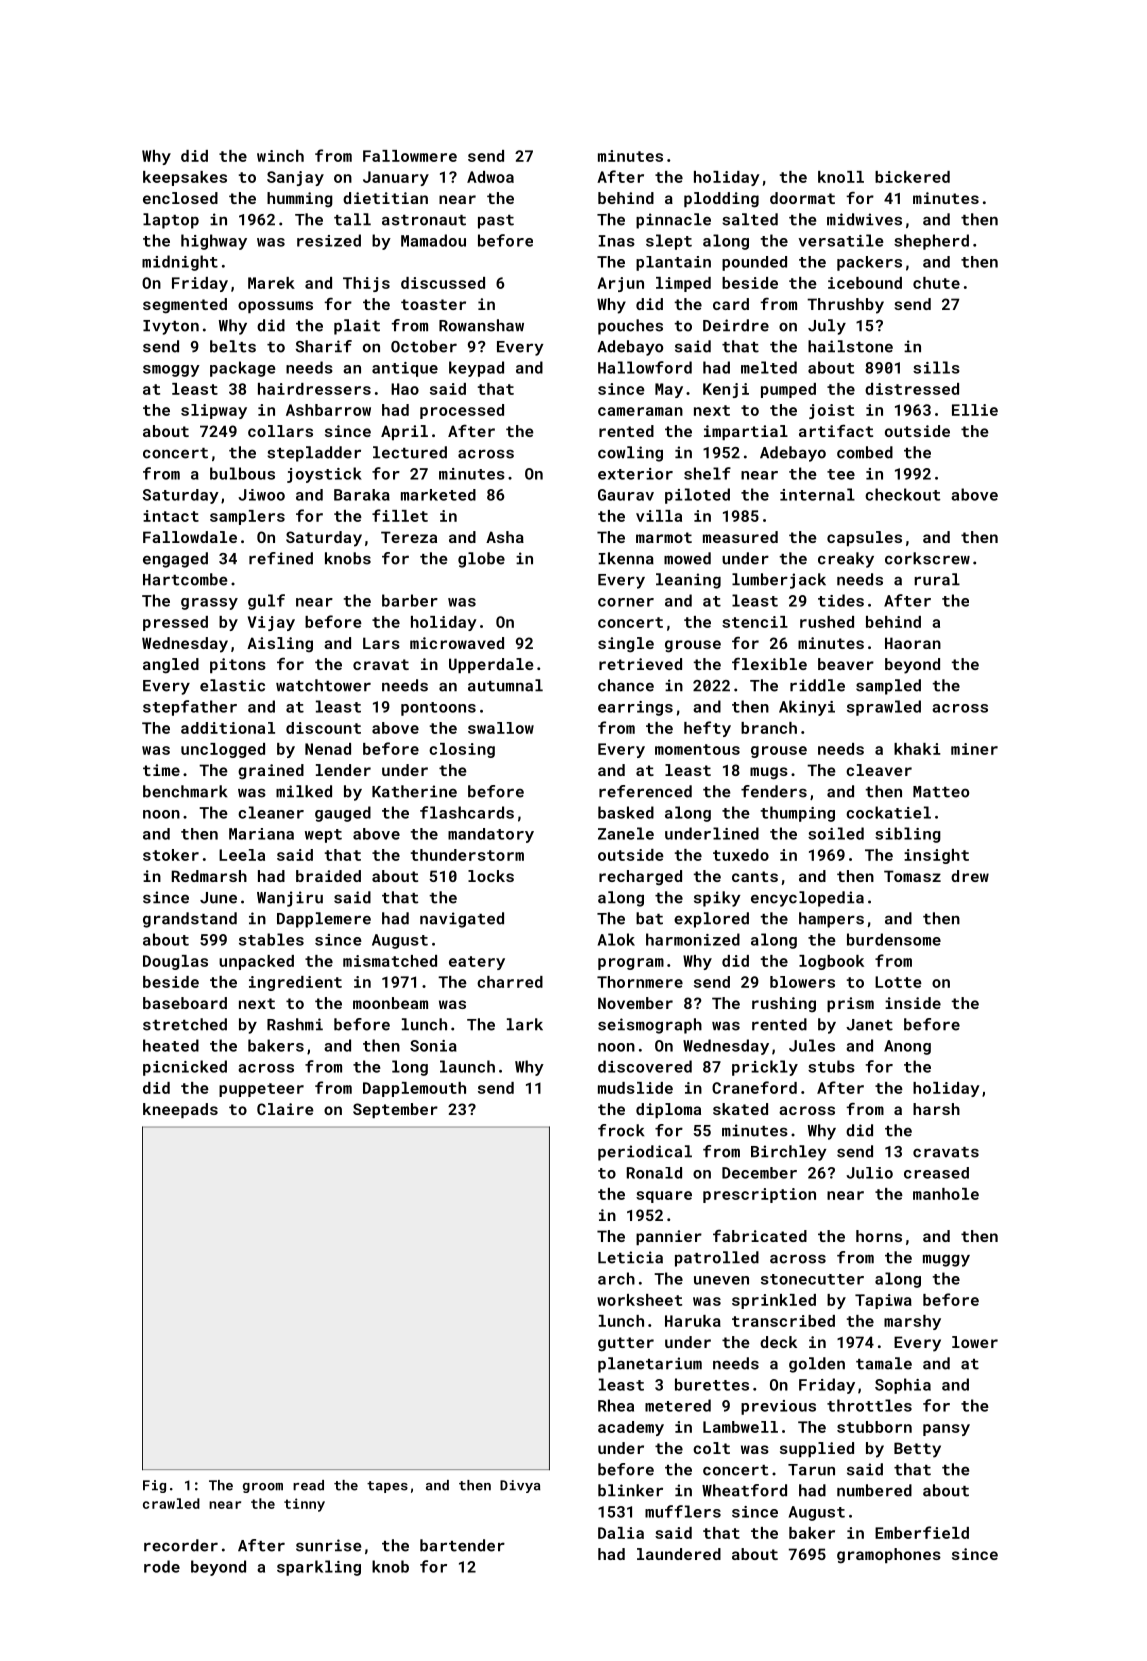 The height and width of the screenshot is (1661, 1147). Describe the element at coordinates (352, 219) in the screenshot. I see `tall` at that location.
